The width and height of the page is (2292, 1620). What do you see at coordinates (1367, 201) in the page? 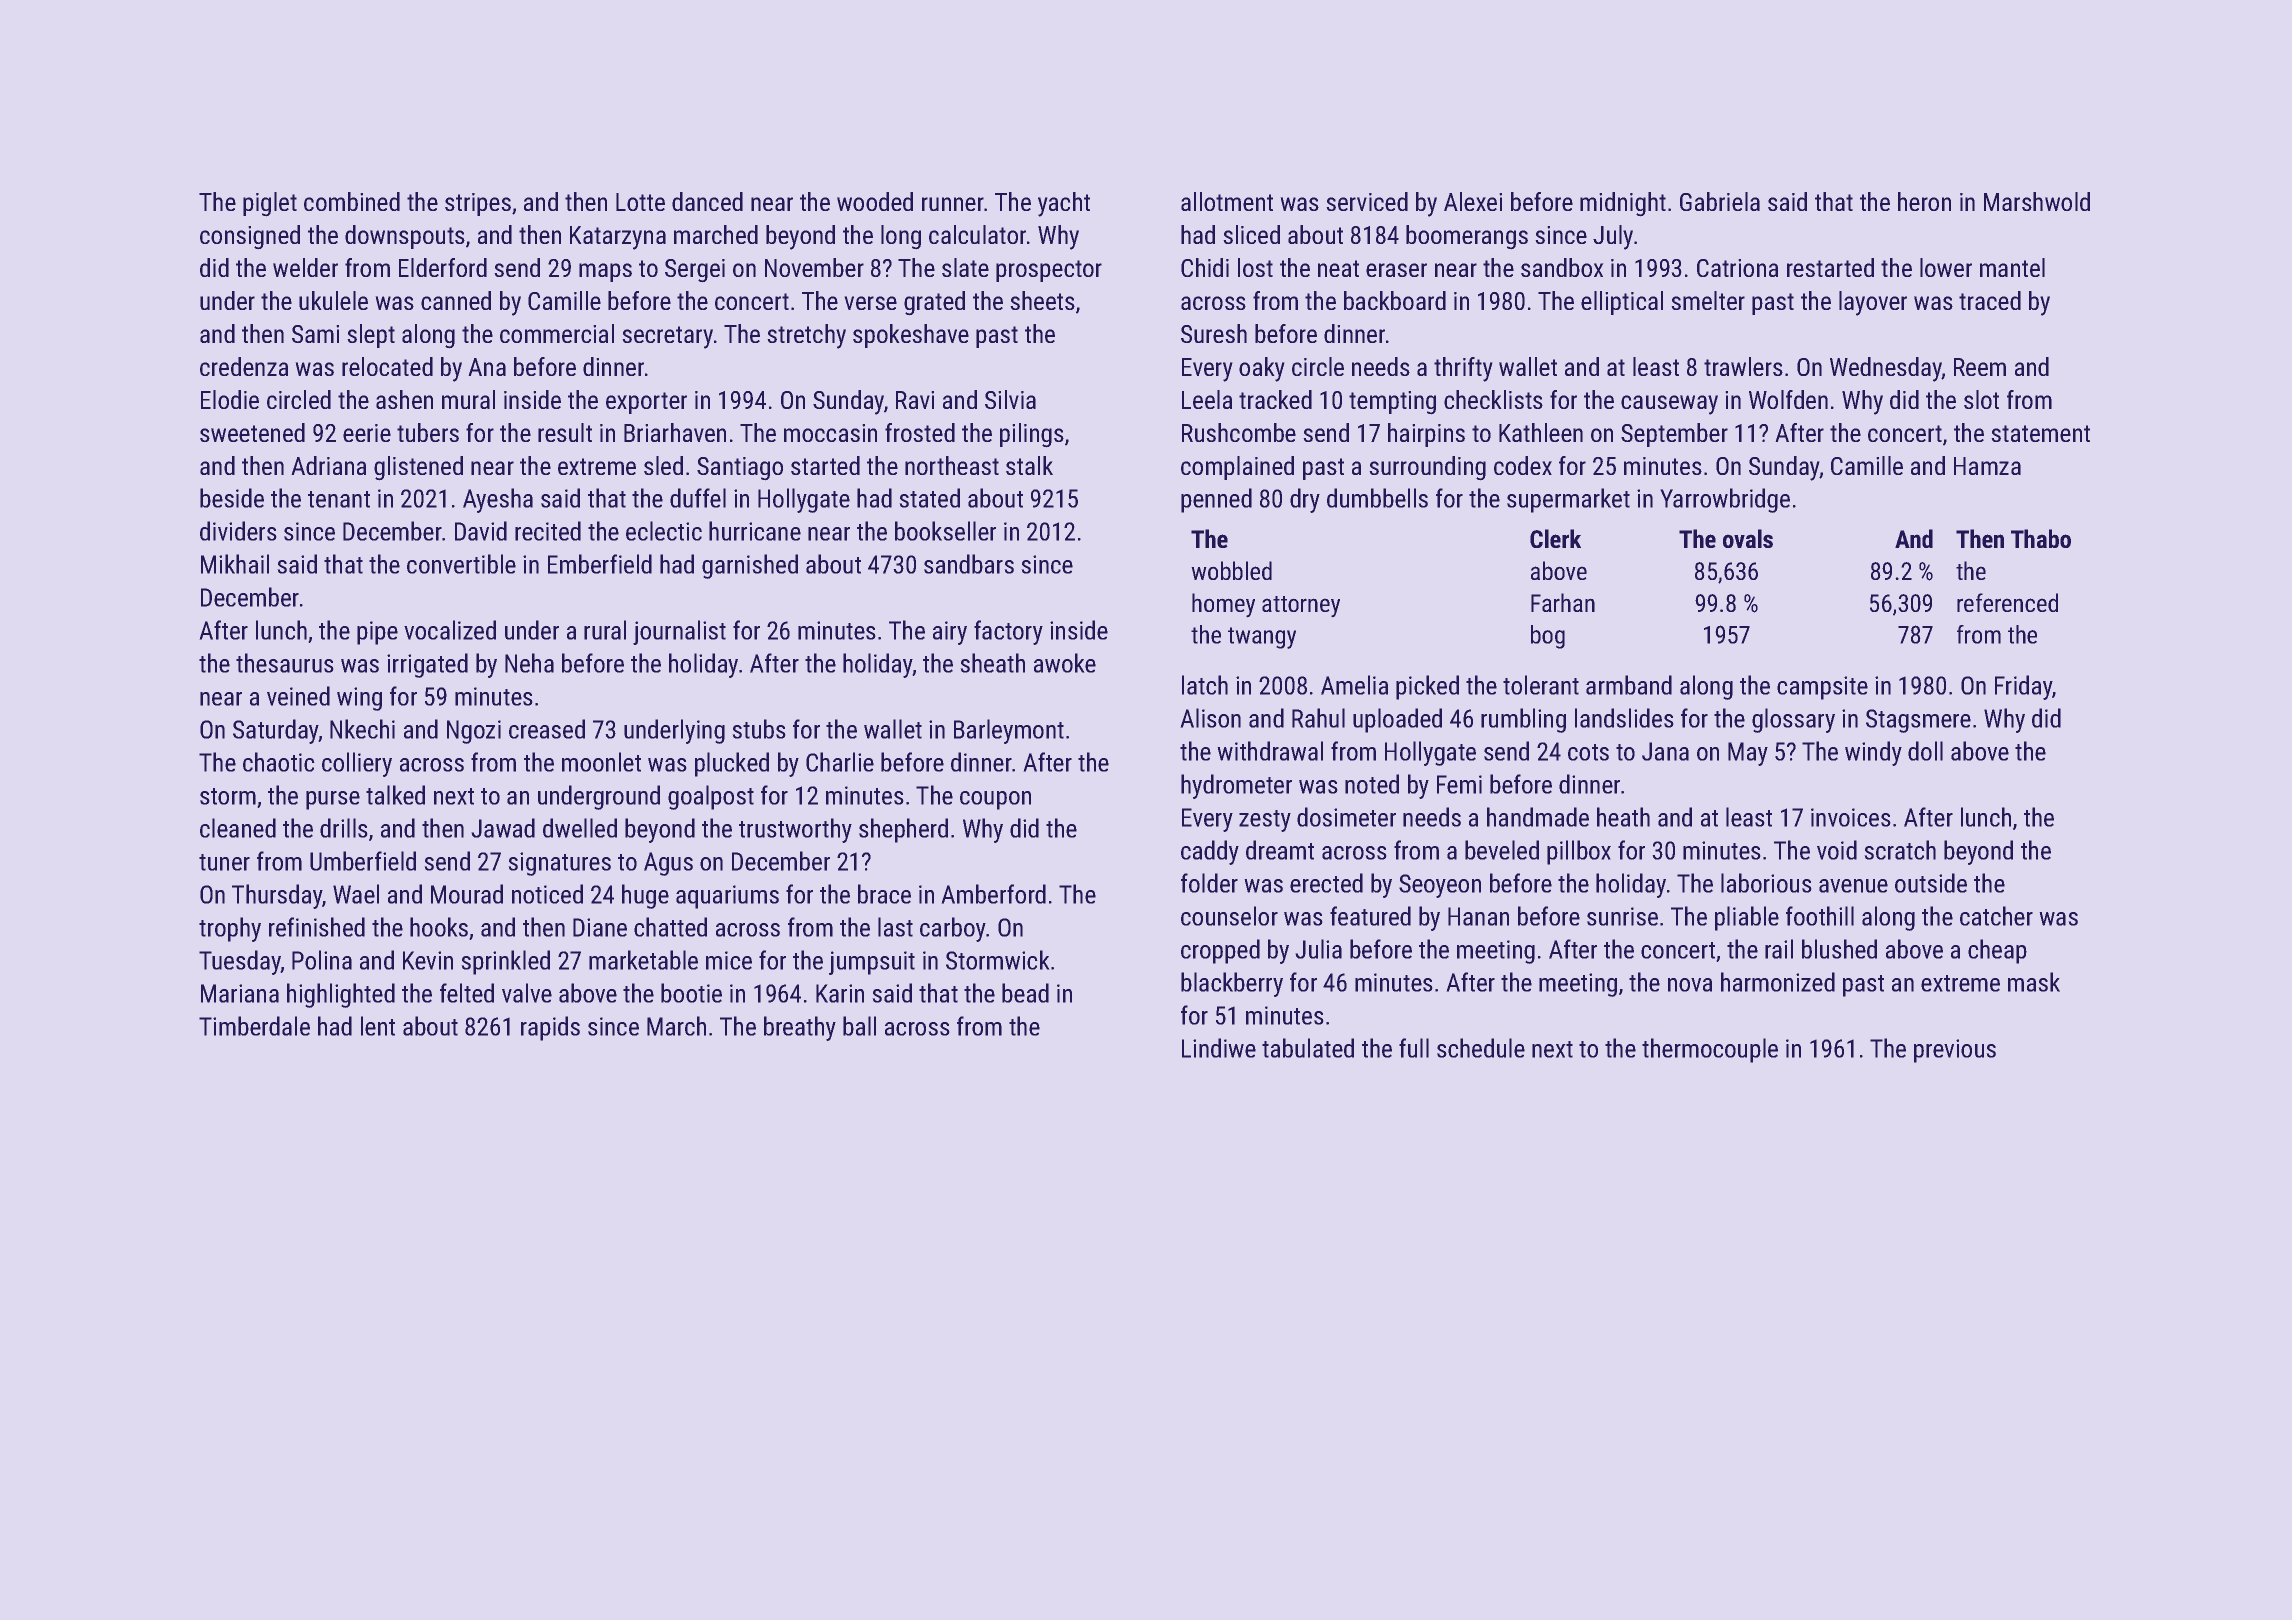
I see `serviced` at bounding box center [1367, 201].
